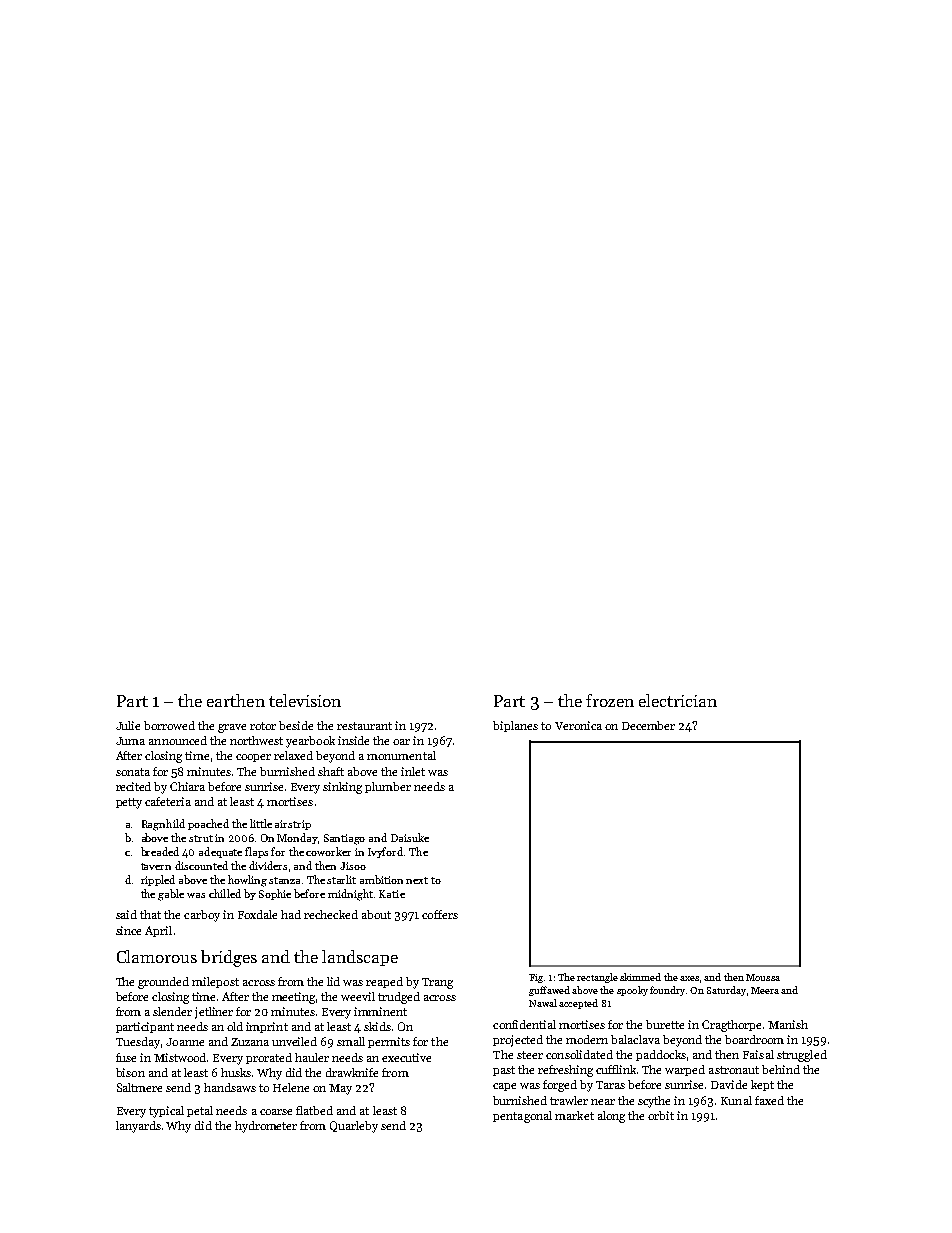  Describe the element at coordinates (310, 742) in the screenshot. I see `yearbook` at that location.
